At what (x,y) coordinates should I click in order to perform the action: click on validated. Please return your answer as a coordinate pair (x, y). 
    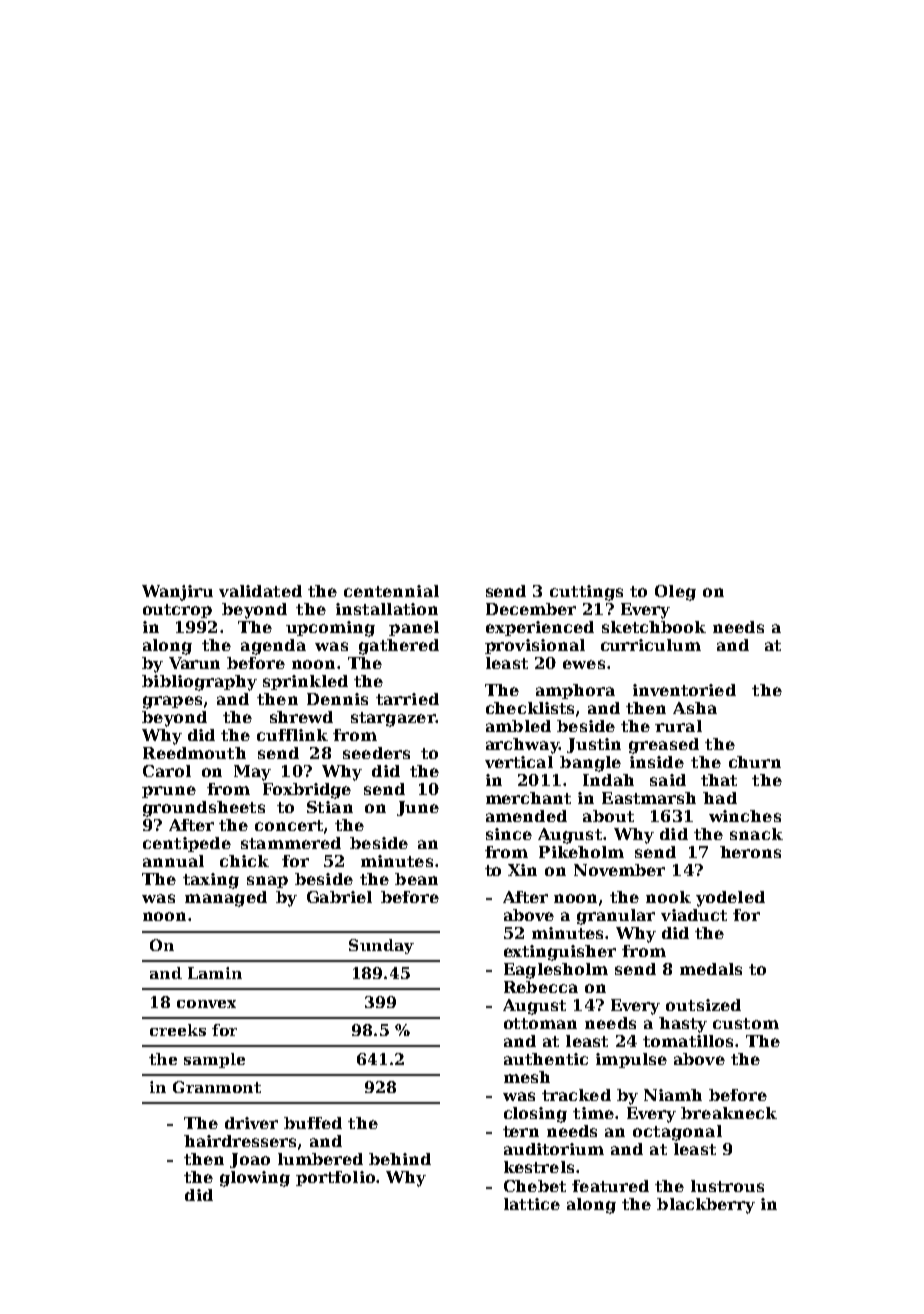
    Looking at the image, I should click on (260, 591).
